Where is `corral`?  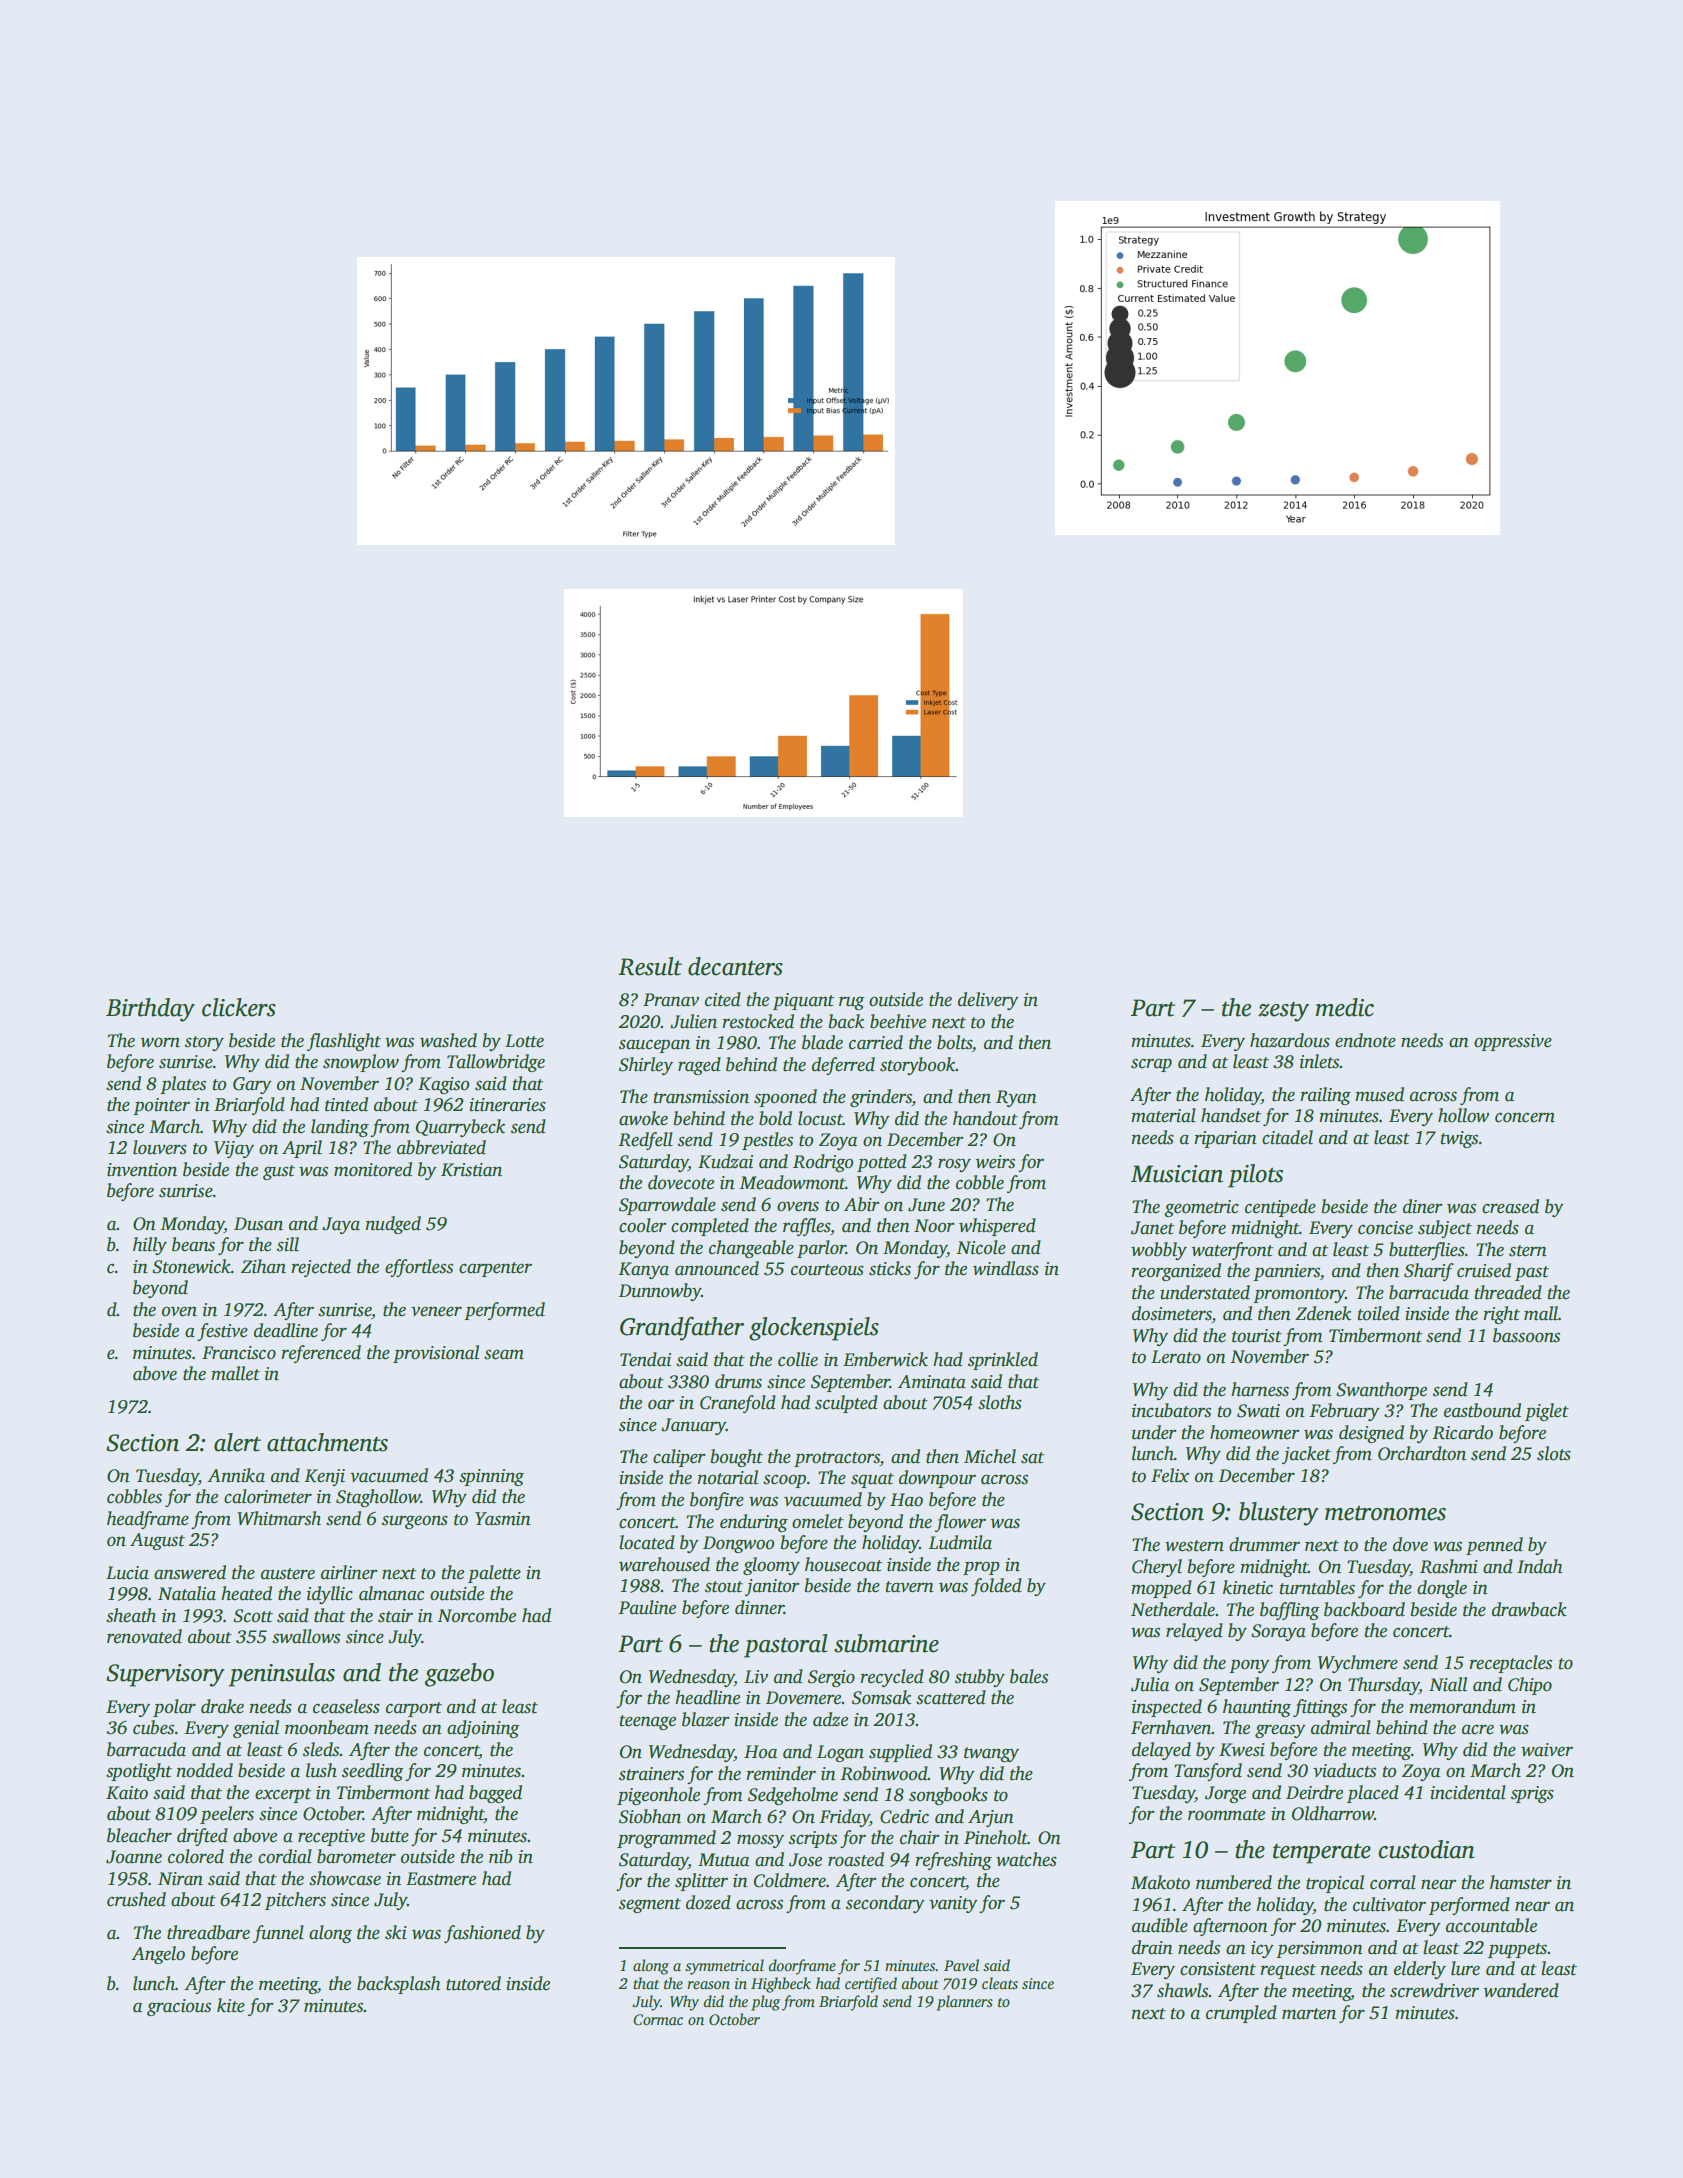 corral is located at coordinates (1393, 1882).
